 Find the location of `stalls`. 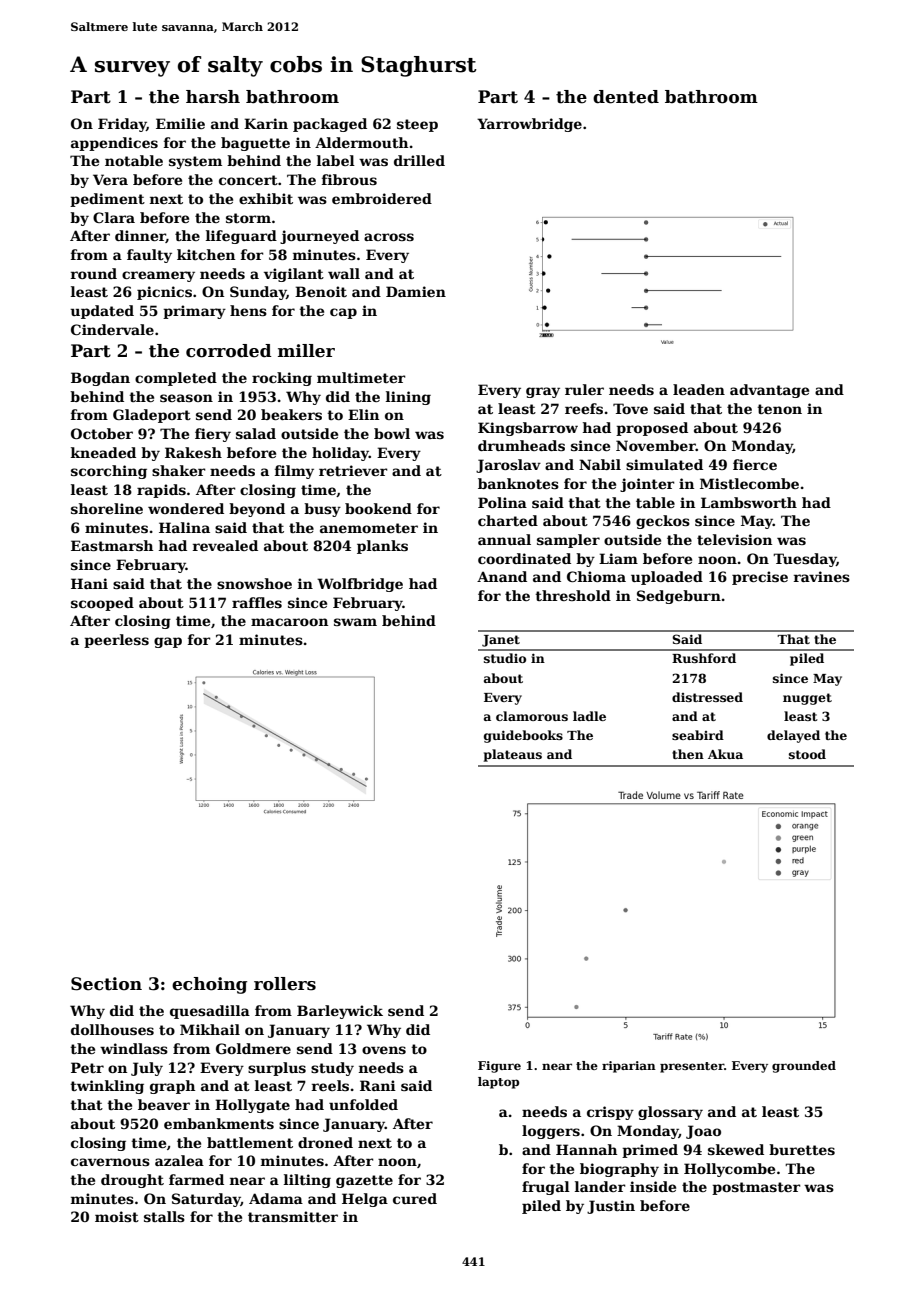

stalls is located at coordinates (164, 1216).
